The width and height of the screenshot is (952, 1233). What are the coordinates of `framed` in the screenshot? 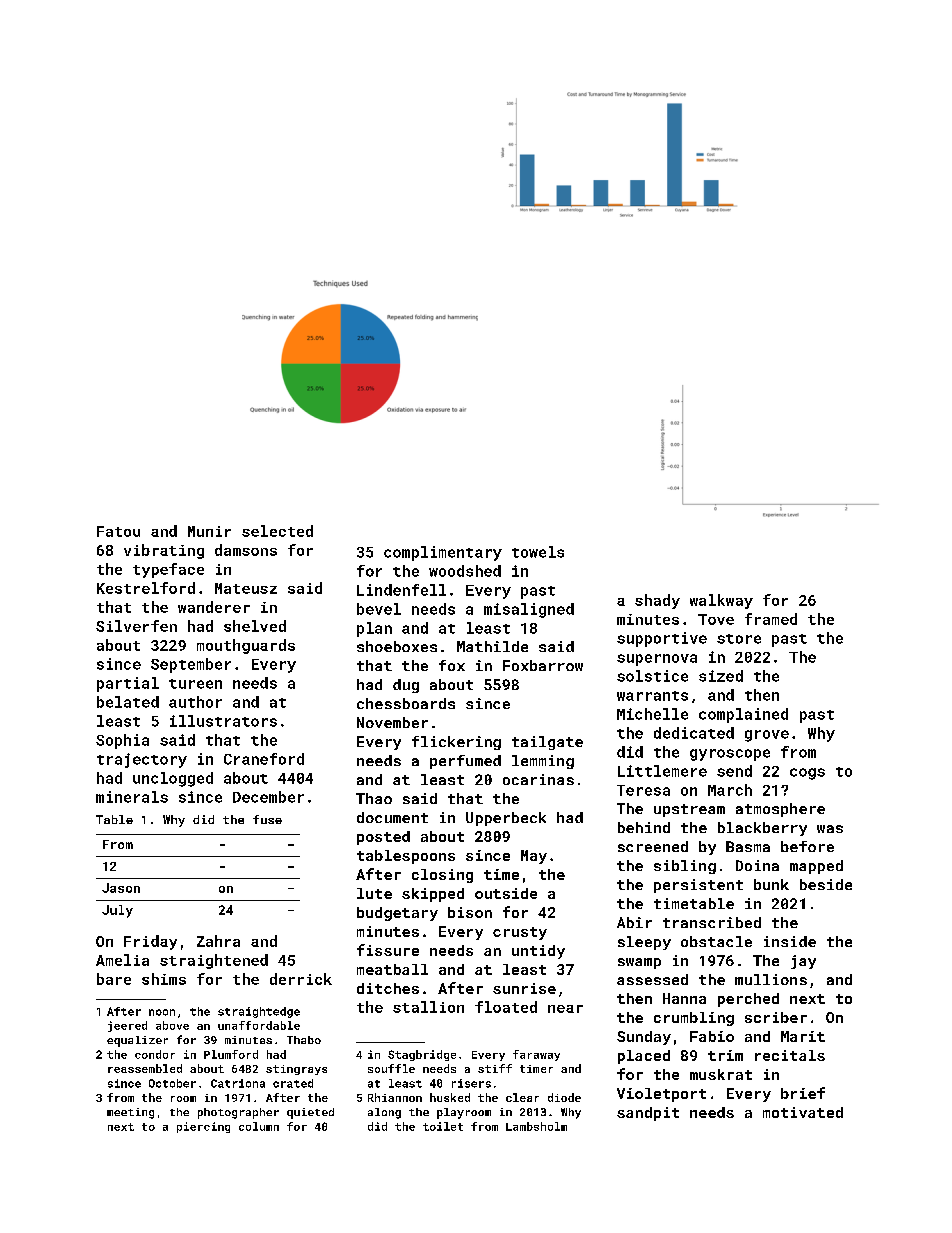 It's located at (771, 619).
